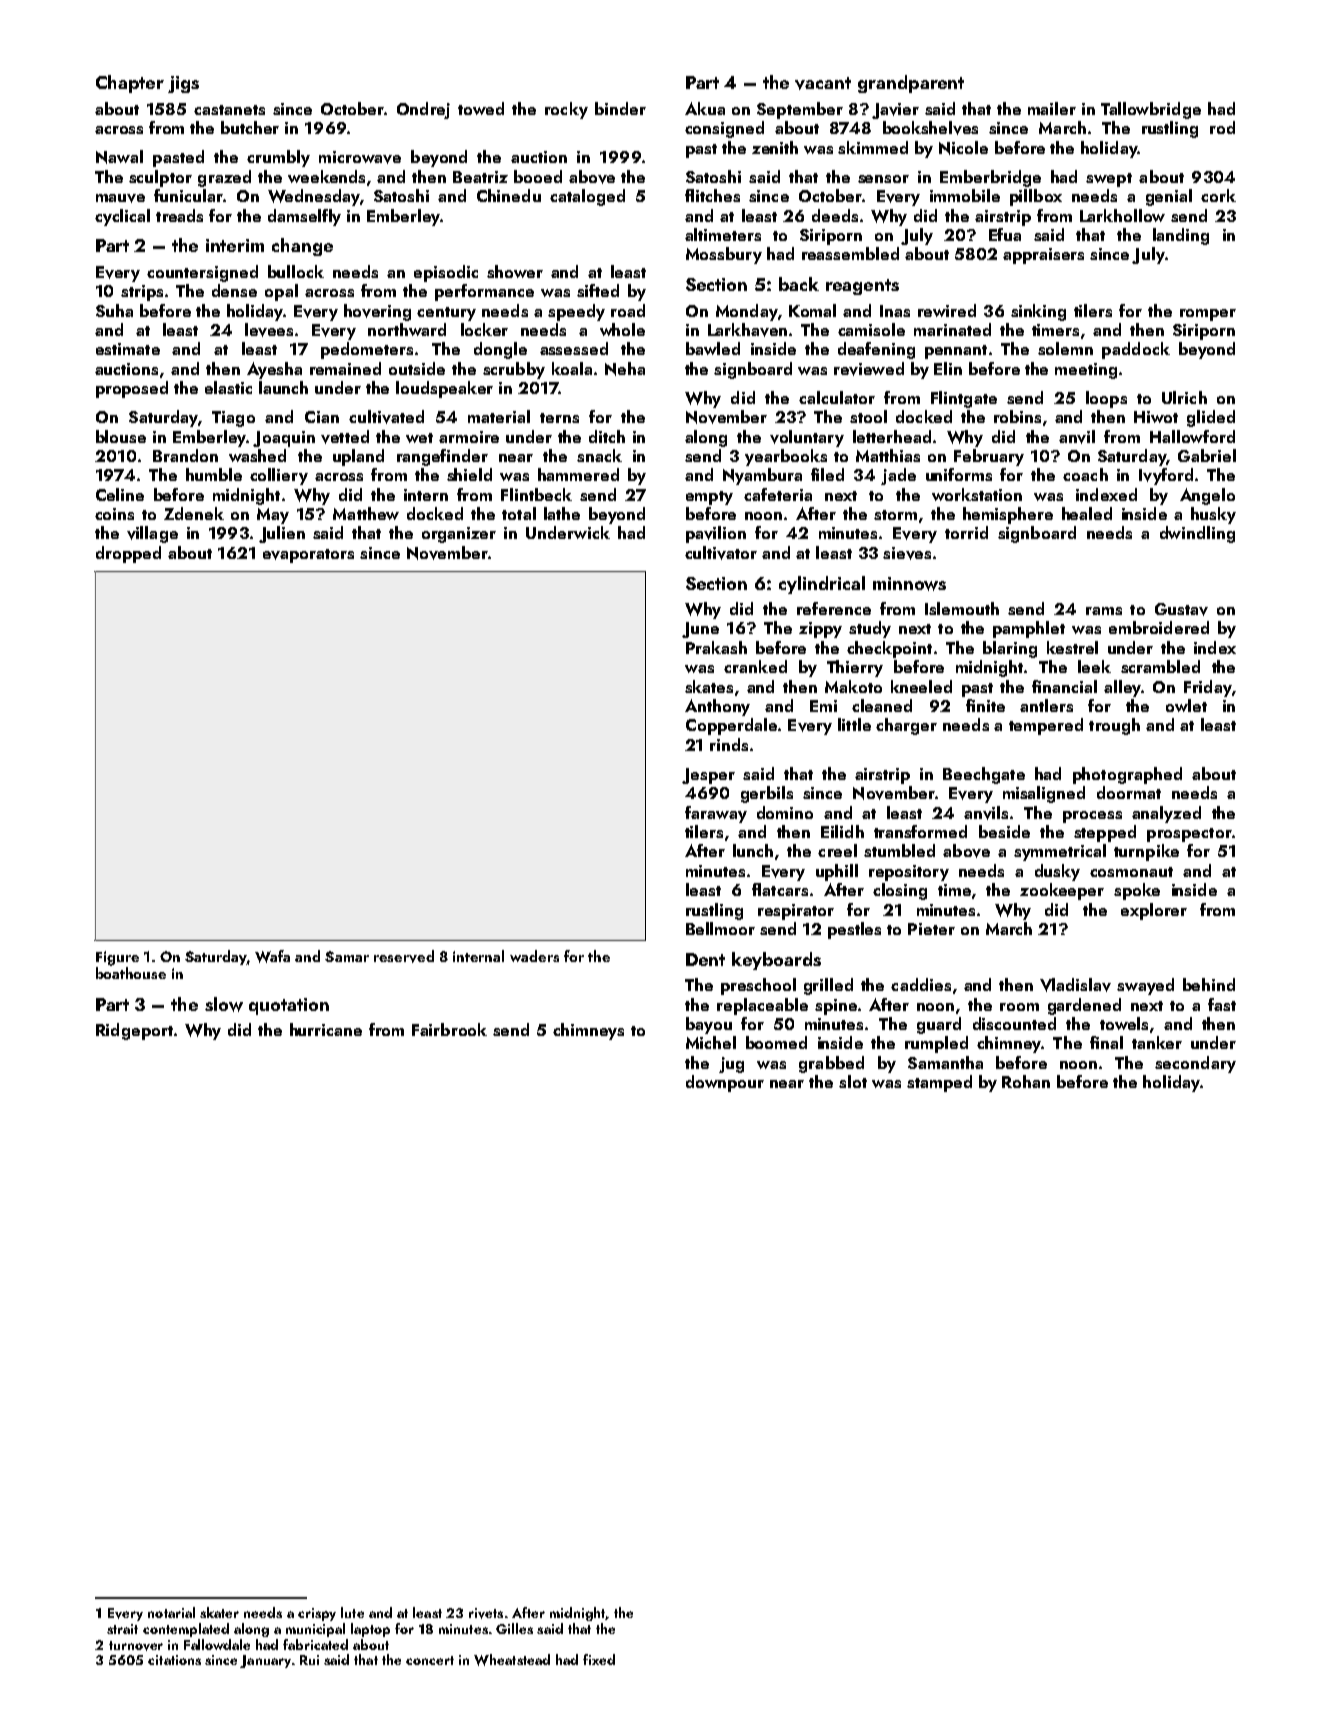  Describe the element at coordinates (308, 556) in the document. I see `evaporators` at that location.
